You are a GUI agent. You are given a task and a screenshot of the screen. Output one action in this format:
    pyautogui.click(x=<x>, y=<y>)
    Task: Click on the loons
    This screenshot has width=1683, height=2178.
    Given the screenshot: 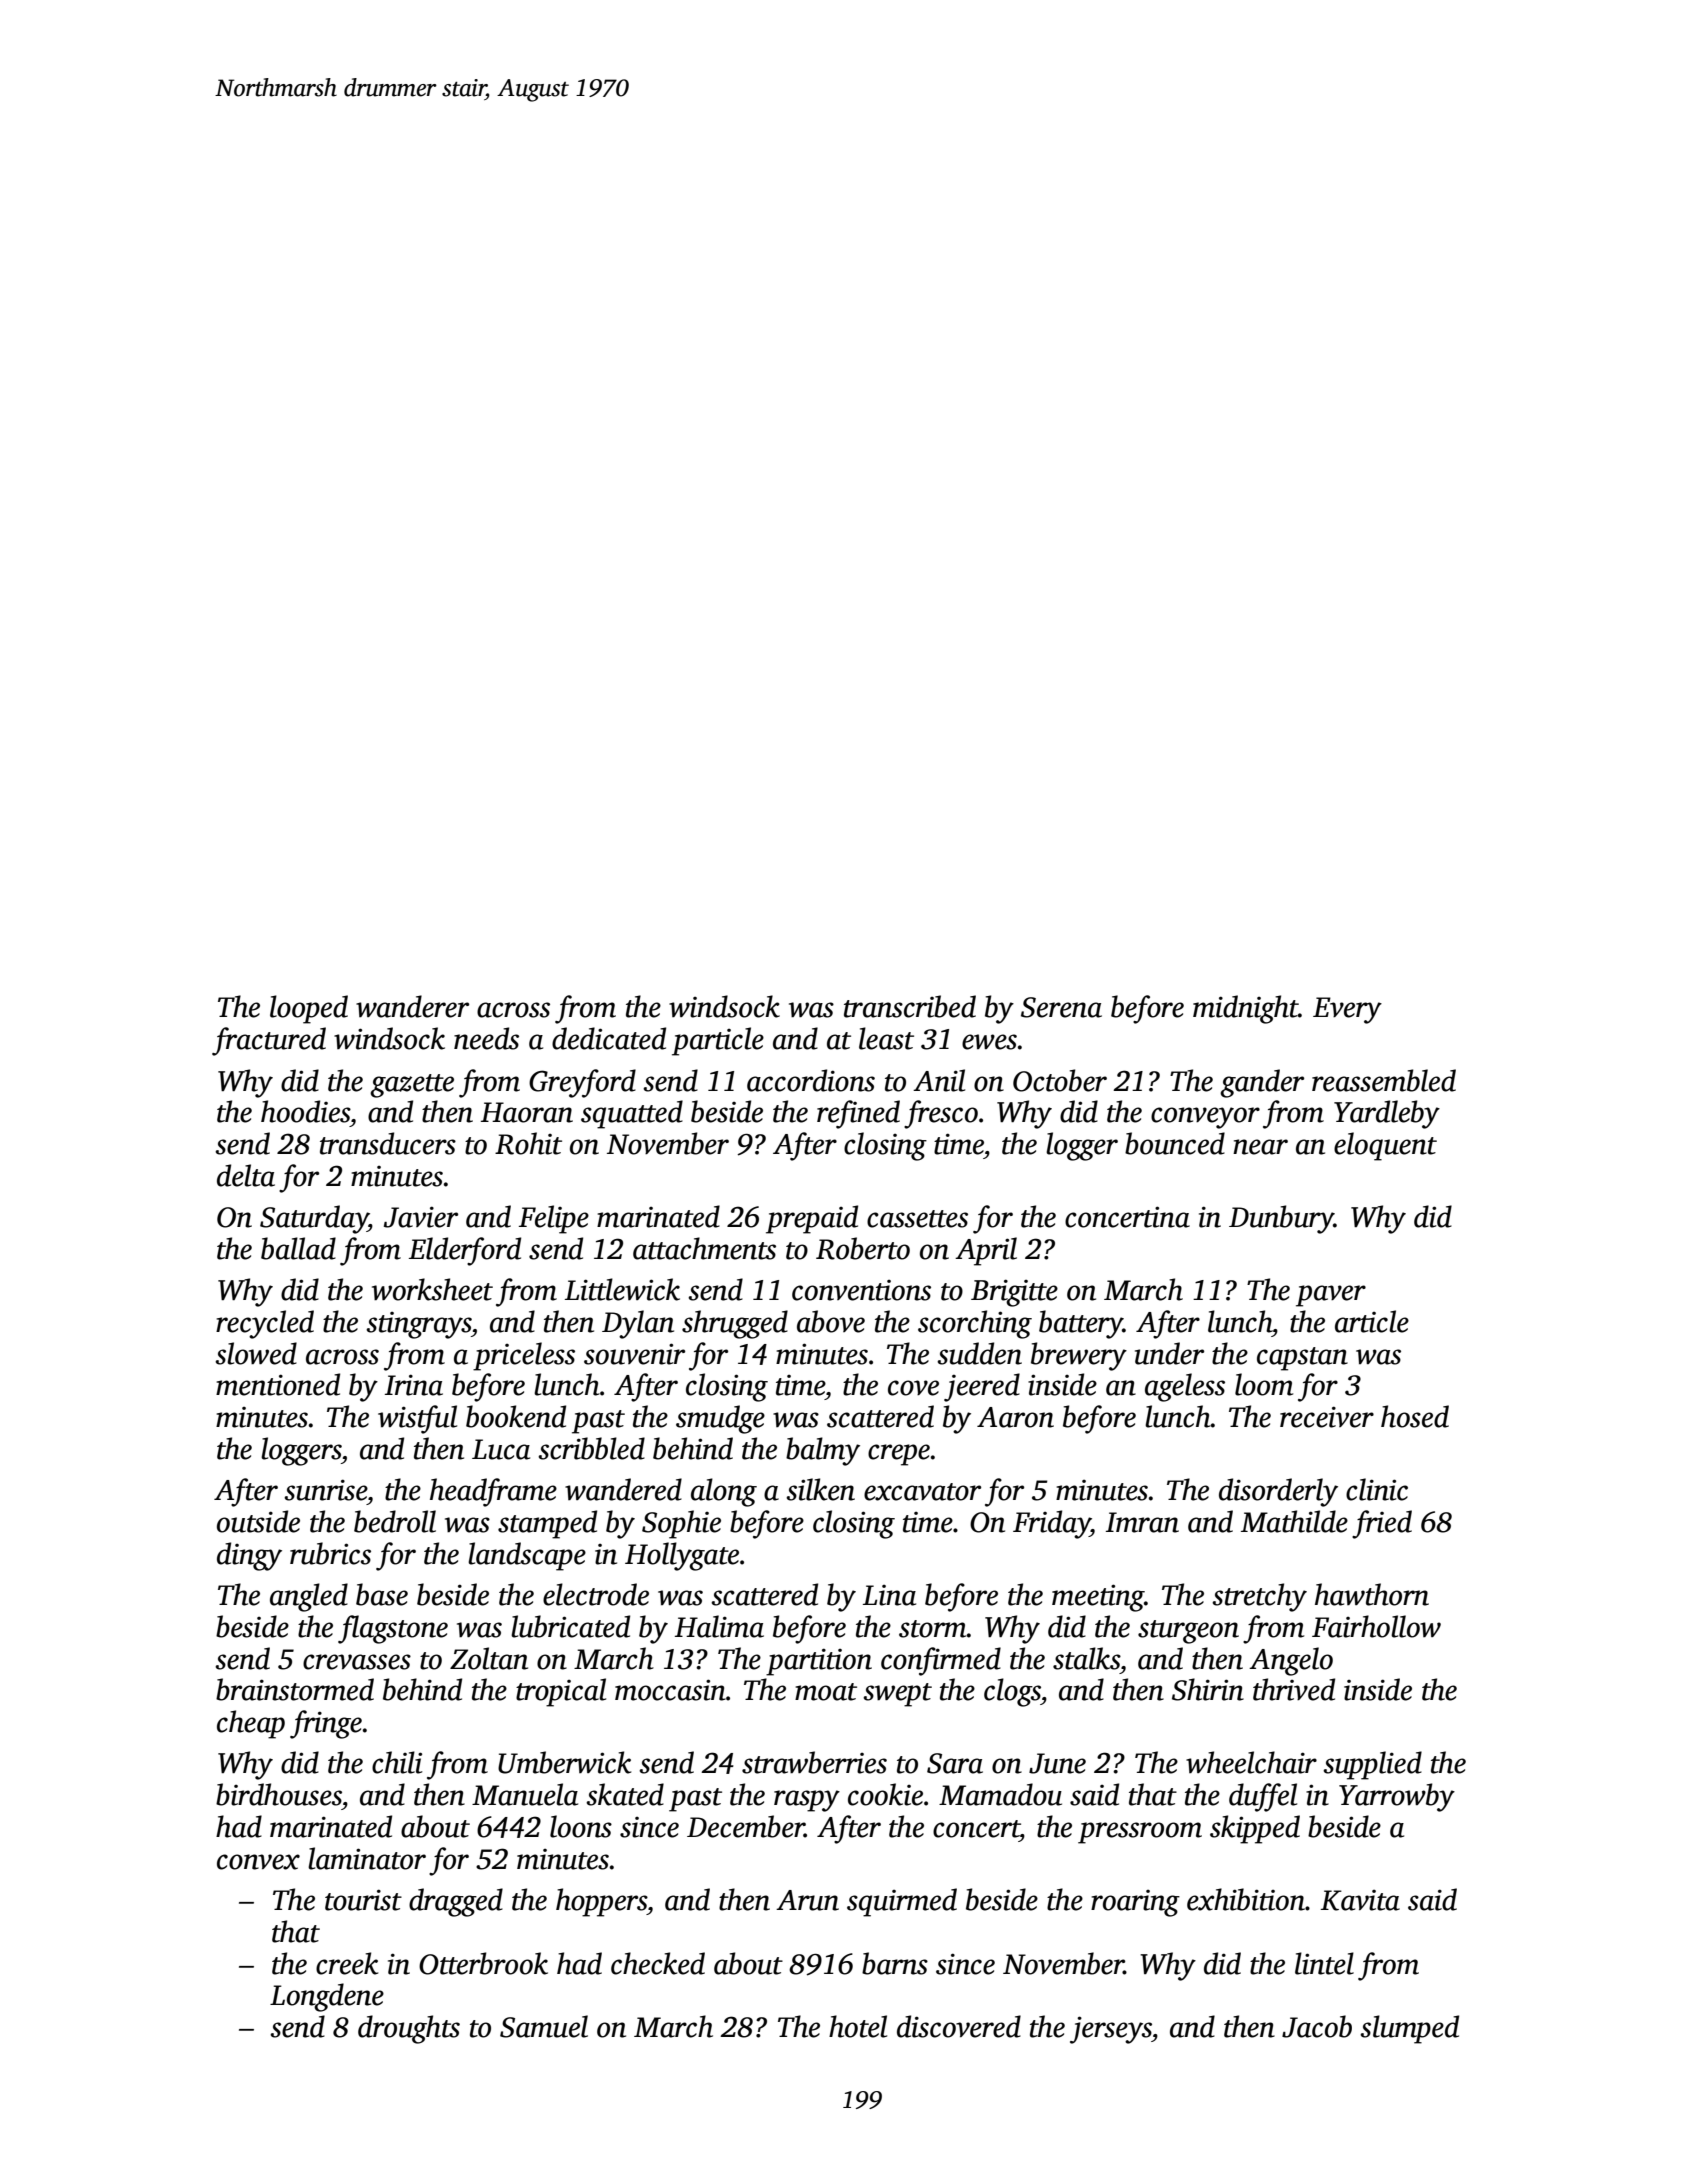 What is the action you would take?
    pyautogui.click(x=581, y=1826)
